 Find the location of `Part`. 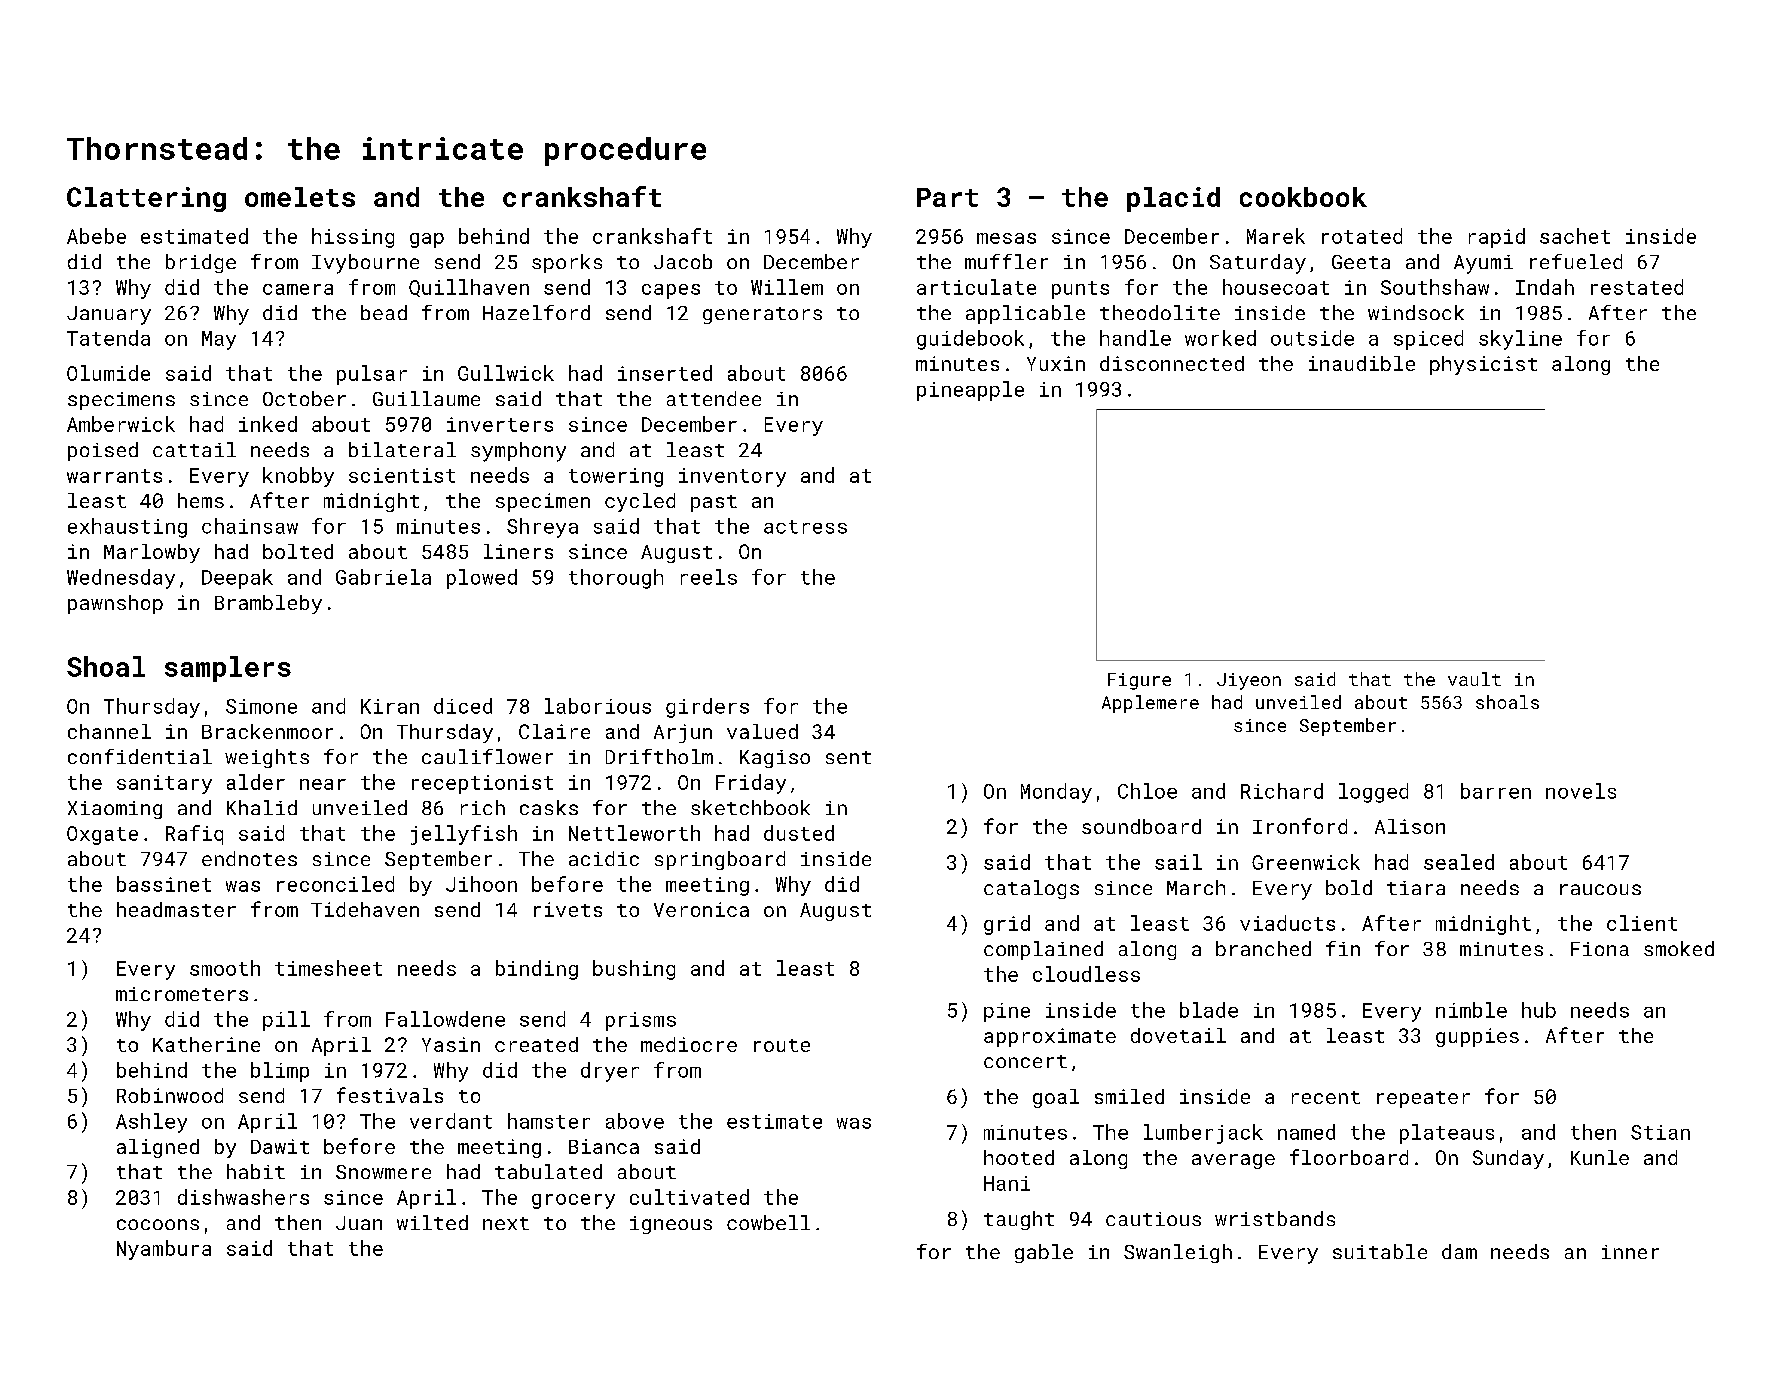

Part is located at coordinates (947, 197).
